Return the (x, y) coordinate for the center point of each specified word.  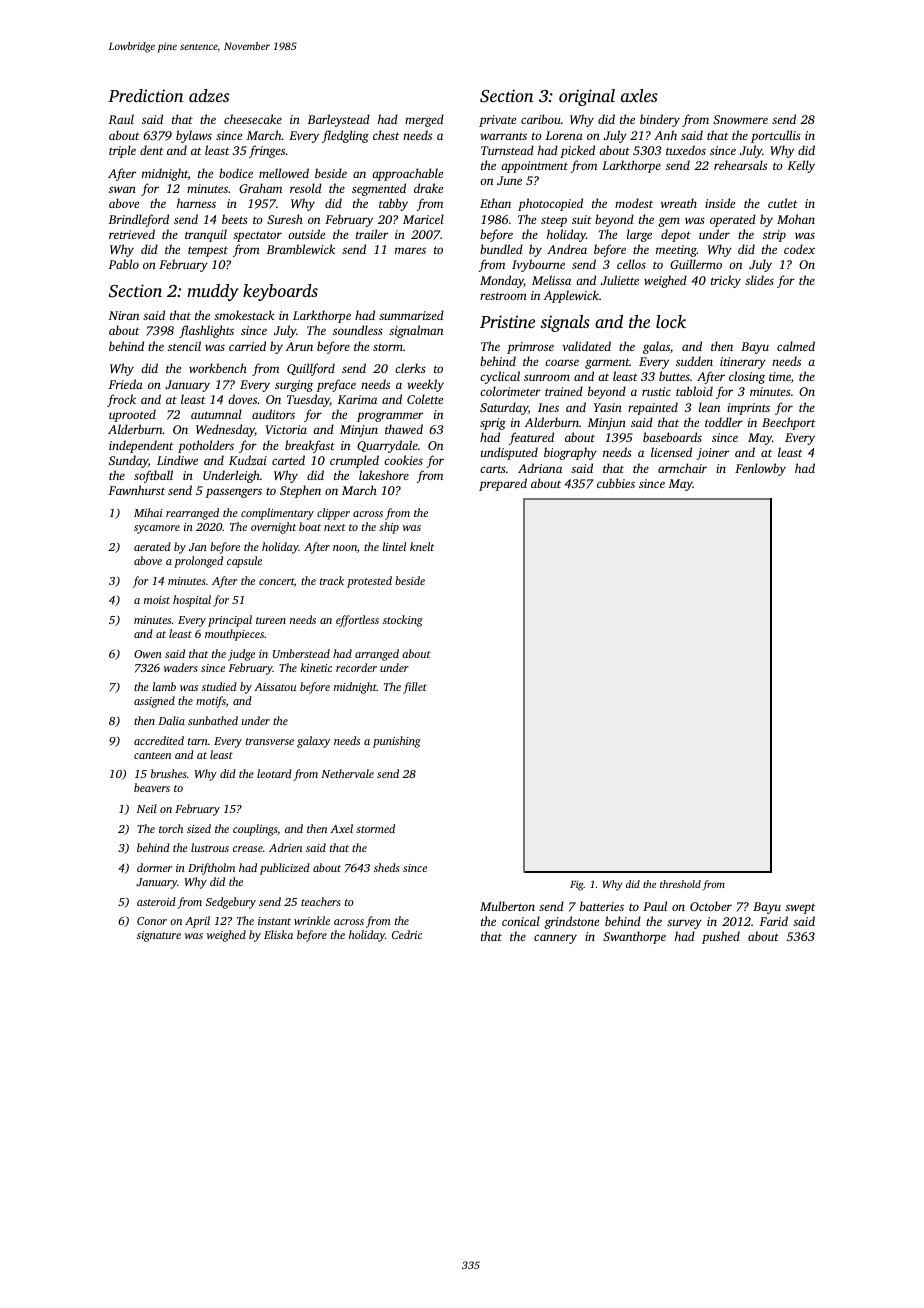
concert (276, 581)
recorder (356, 667)
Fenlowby (760, 469)
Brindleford (138, 220)
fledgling (345, 136)
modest (634, 203)
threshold (680, 884)
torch (171, 828)
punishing (397, 742)
